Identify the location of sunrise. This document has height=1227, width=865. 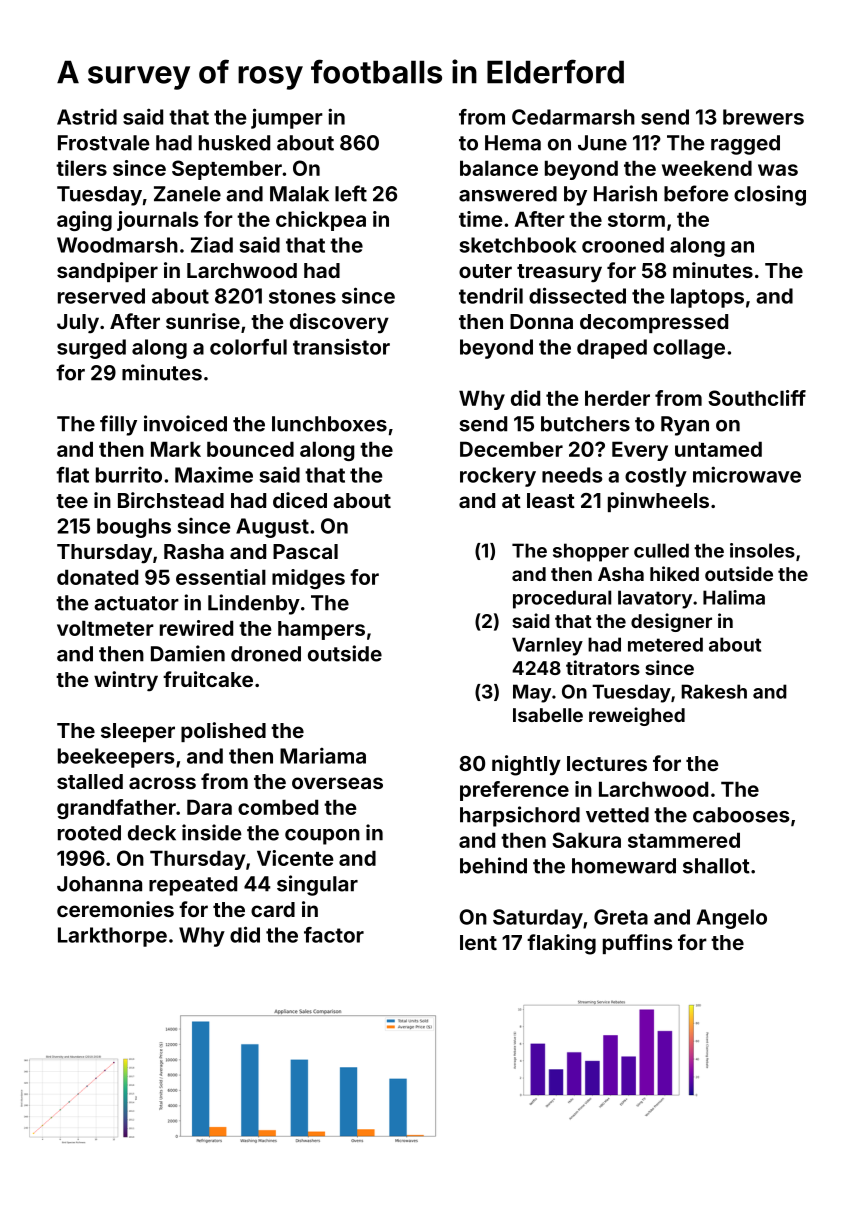
(203, 321).
